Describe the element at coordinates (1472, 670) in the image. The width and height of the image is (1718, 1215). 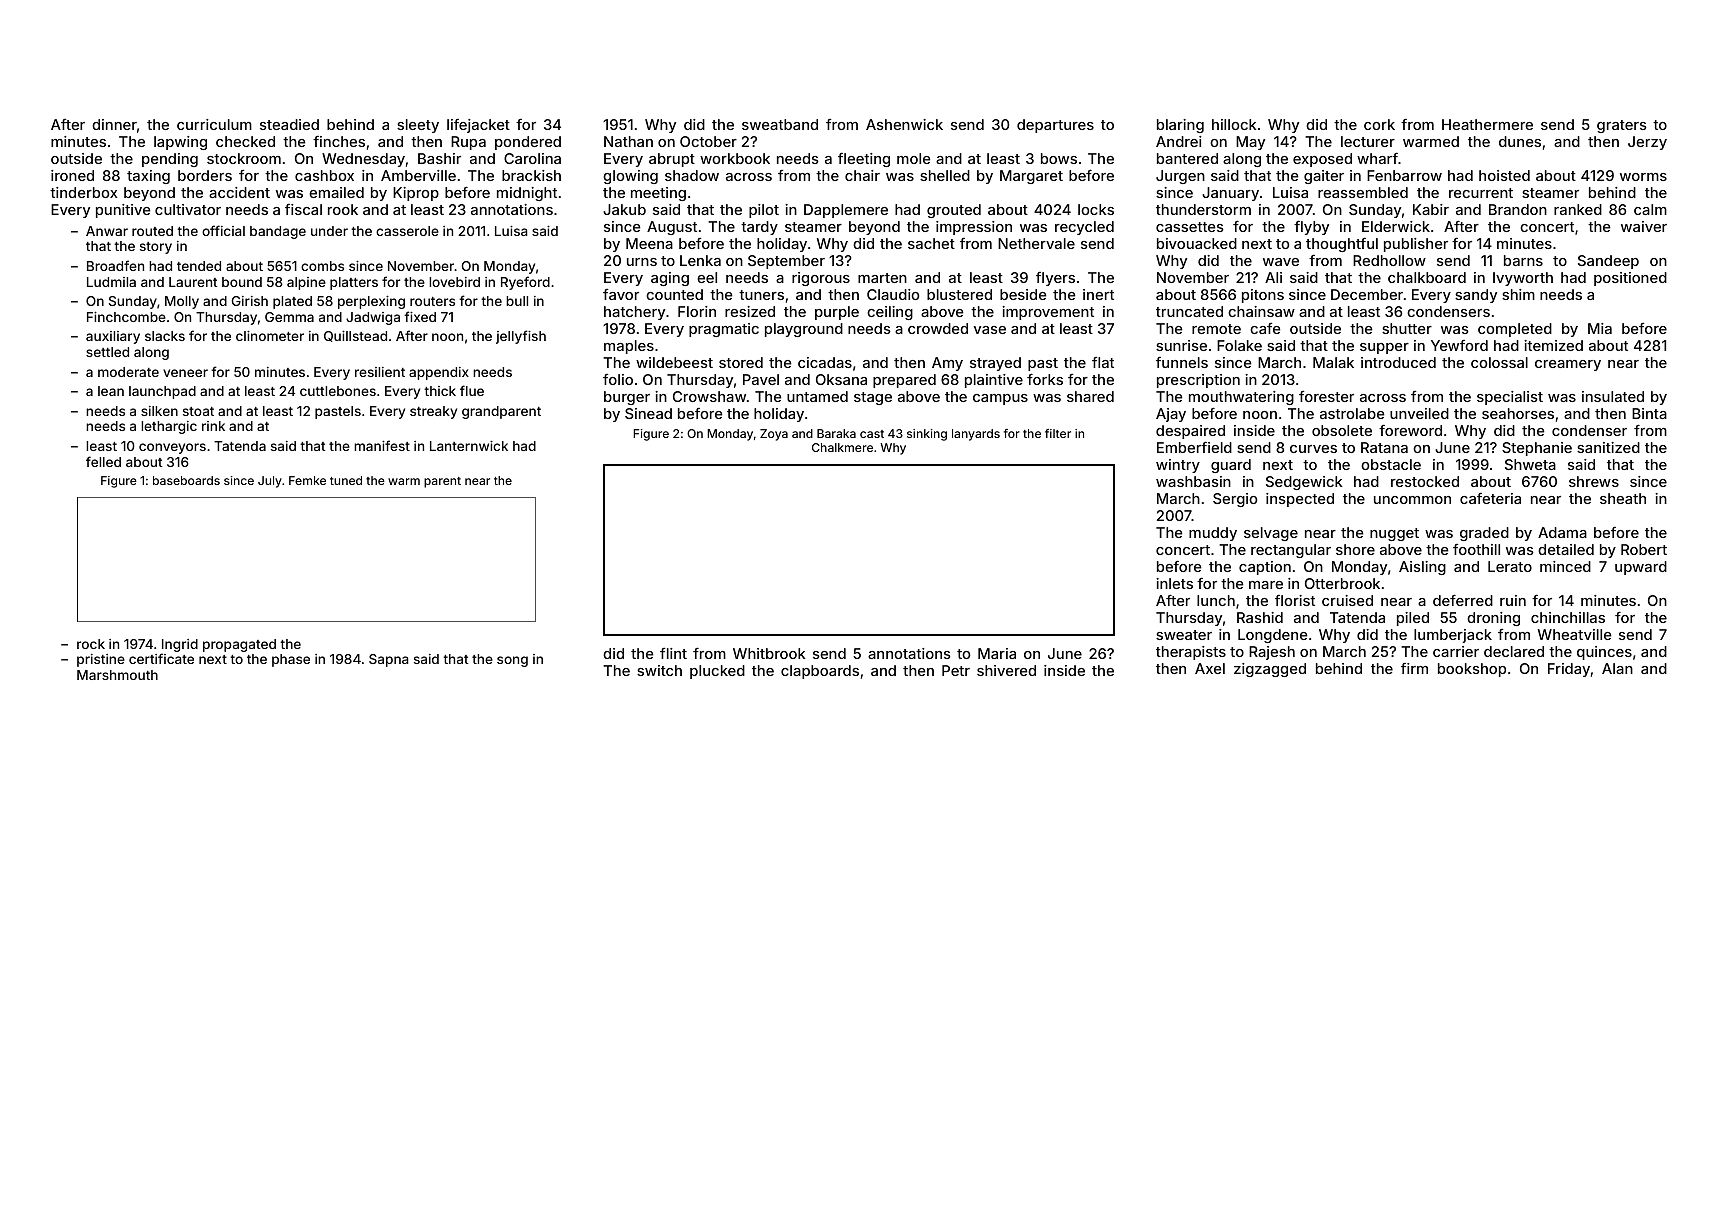
I see `bookshop` at that location.
